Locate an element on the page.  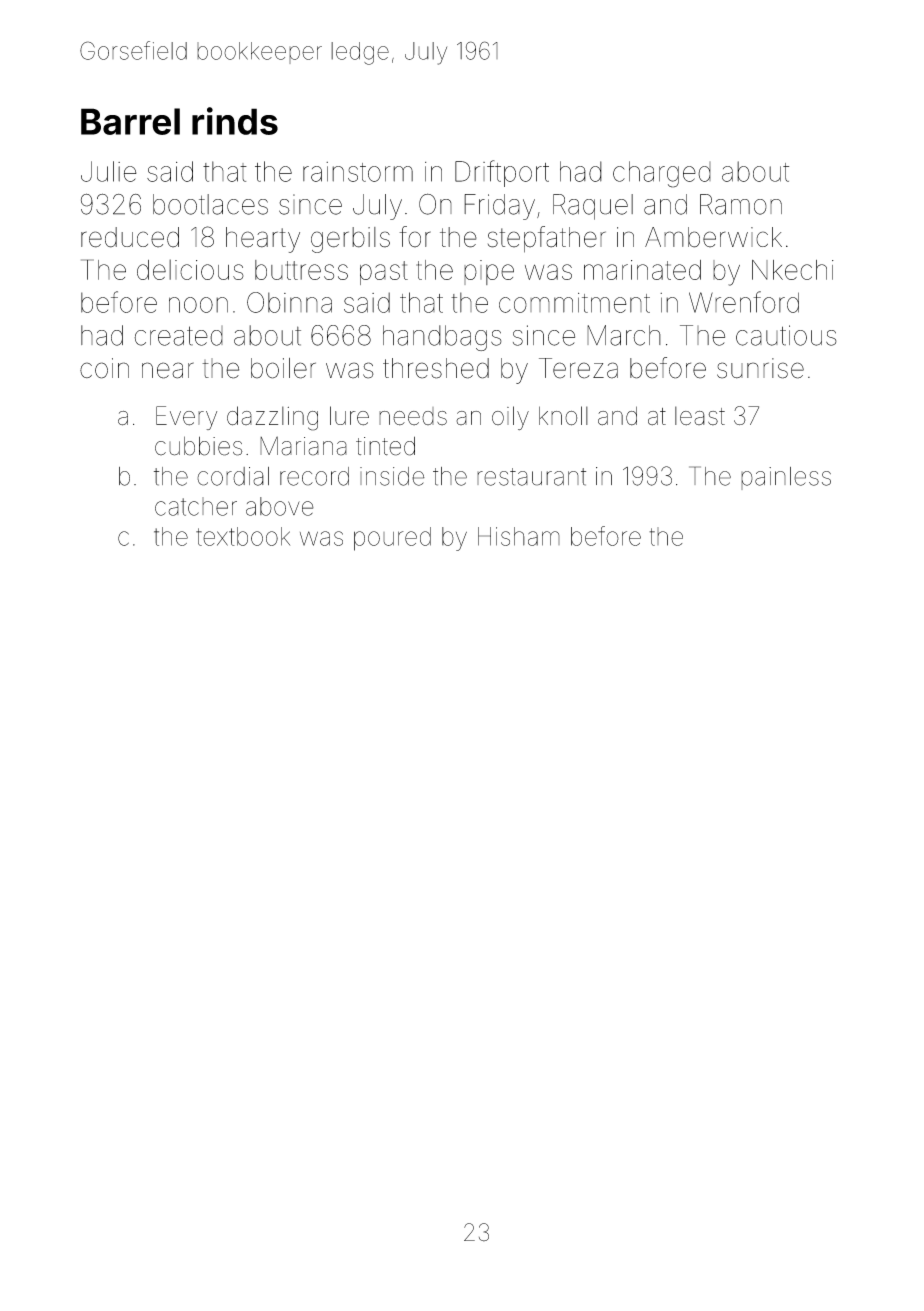
rinds is located at coordinates (235, 121).
